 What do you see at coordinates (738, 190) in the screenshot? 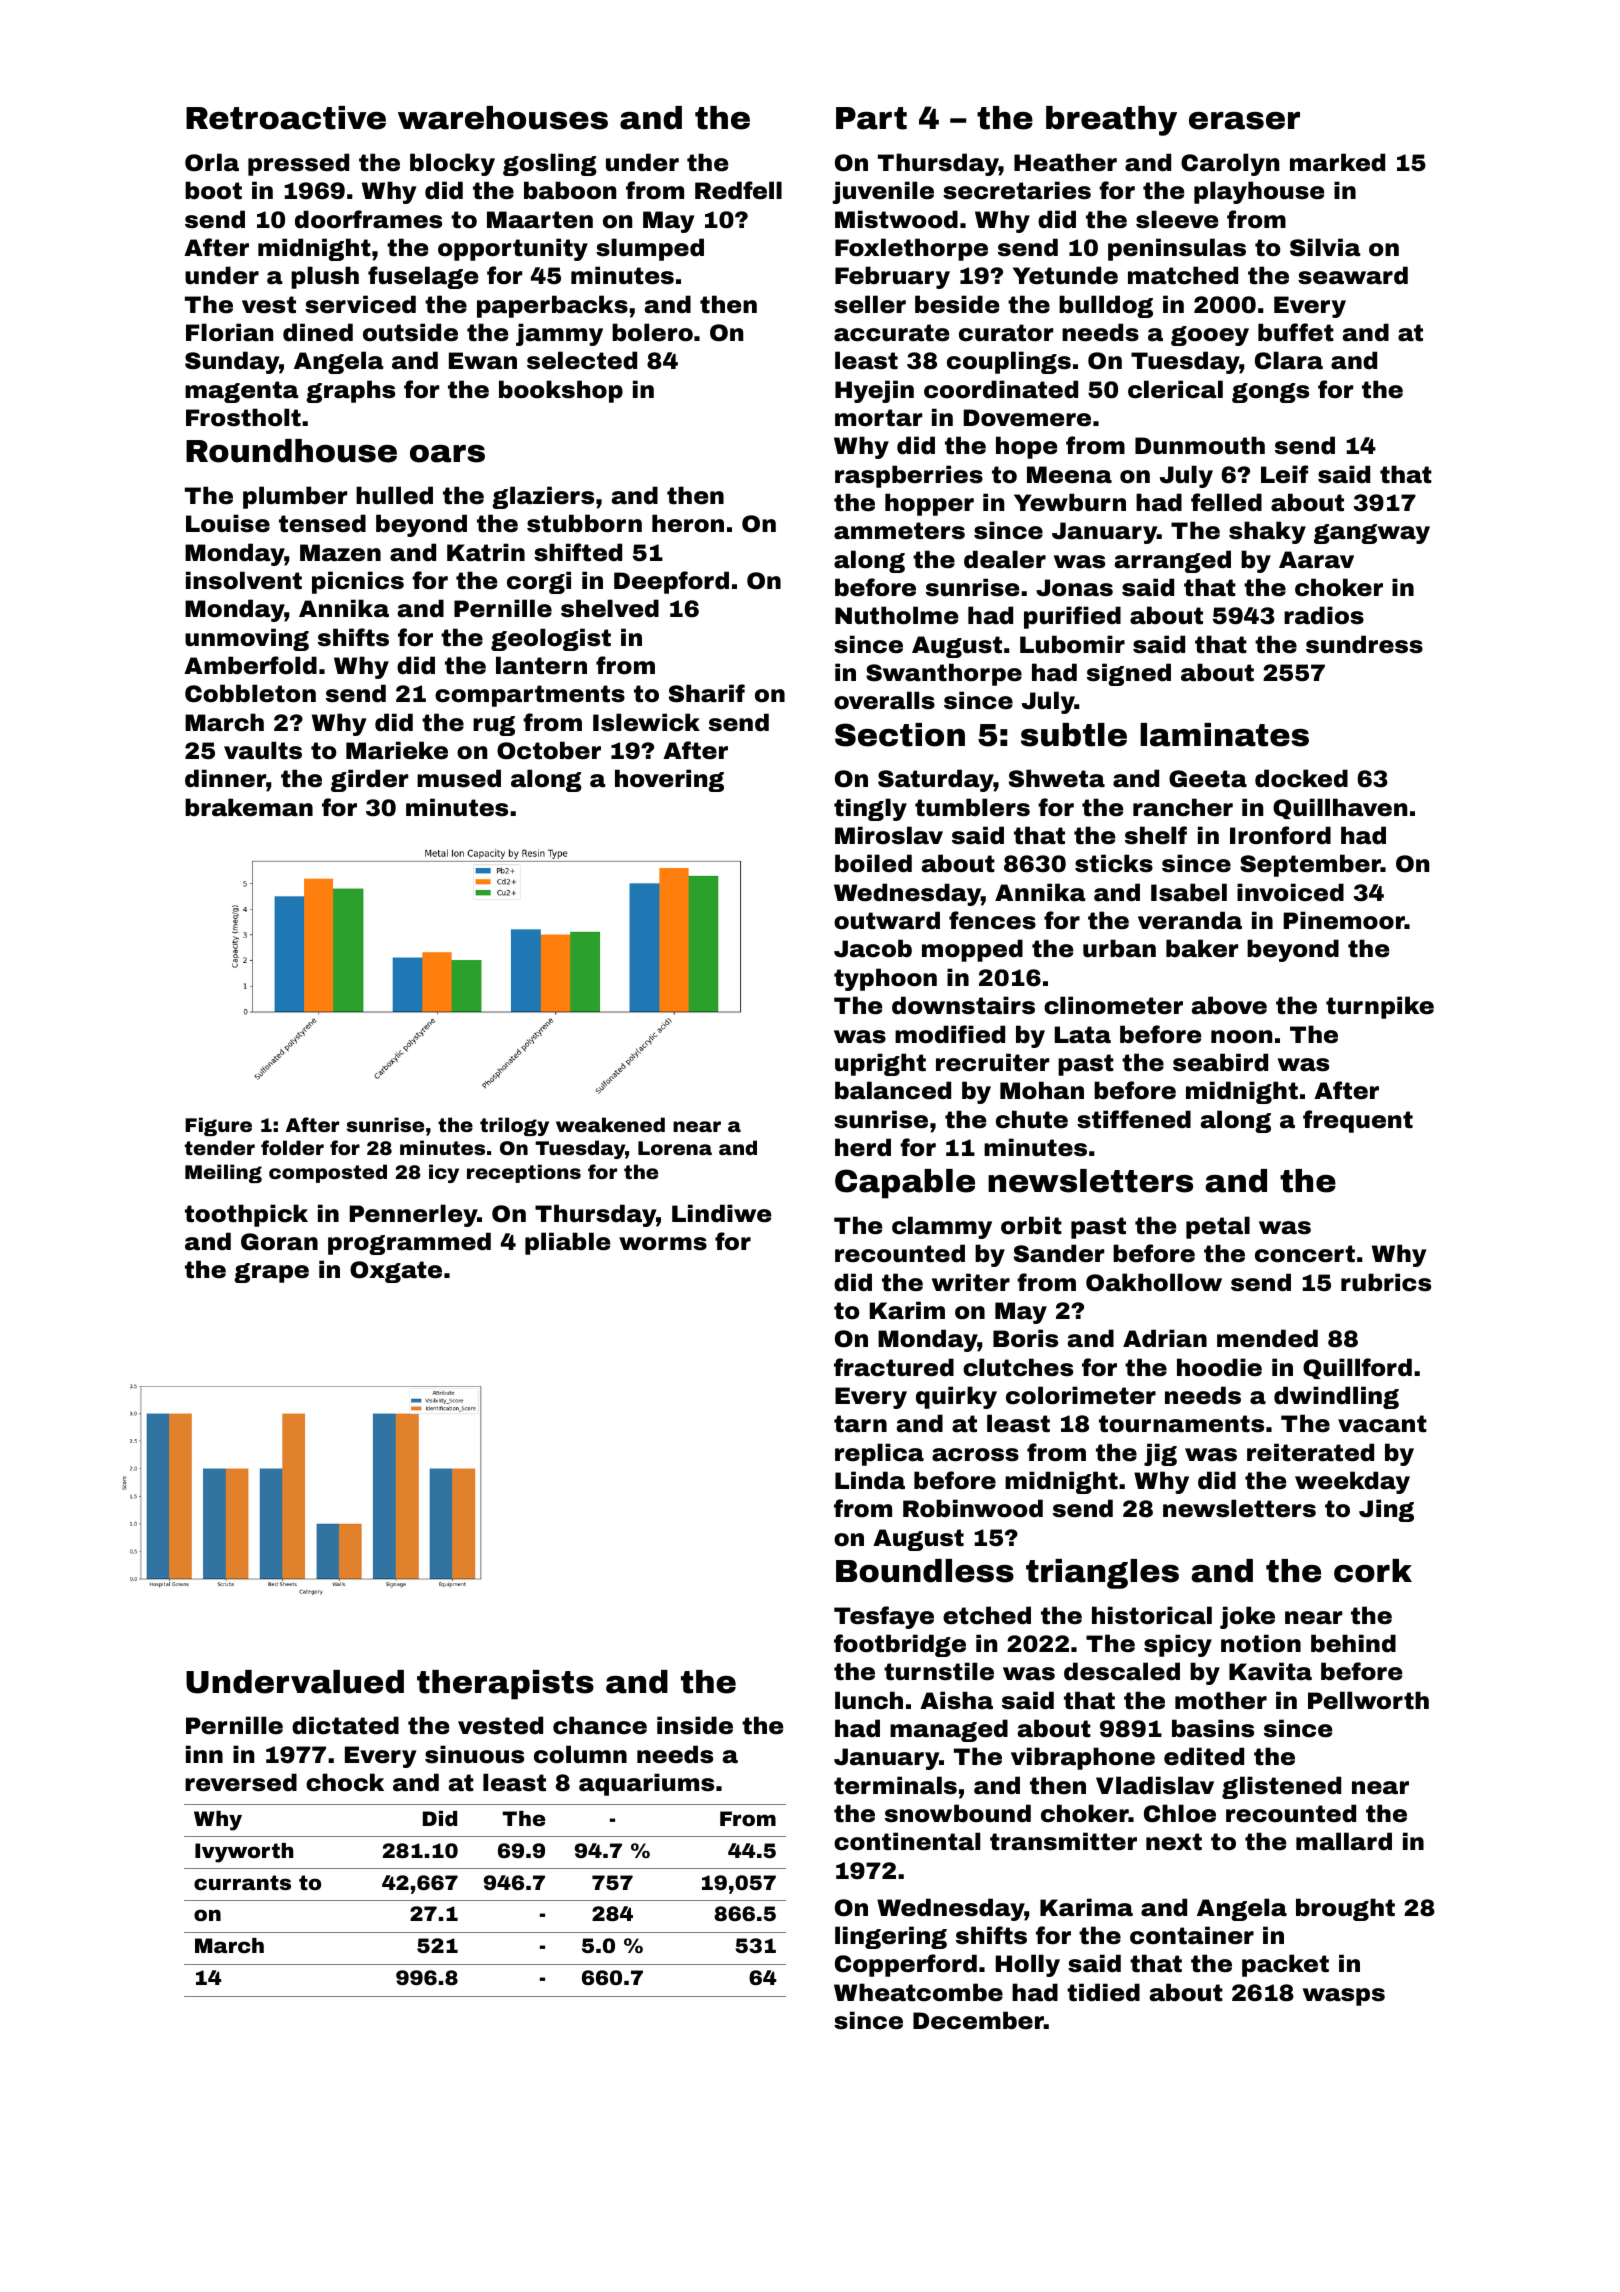
I see `Redfell` at bounding box center [738, 190].
